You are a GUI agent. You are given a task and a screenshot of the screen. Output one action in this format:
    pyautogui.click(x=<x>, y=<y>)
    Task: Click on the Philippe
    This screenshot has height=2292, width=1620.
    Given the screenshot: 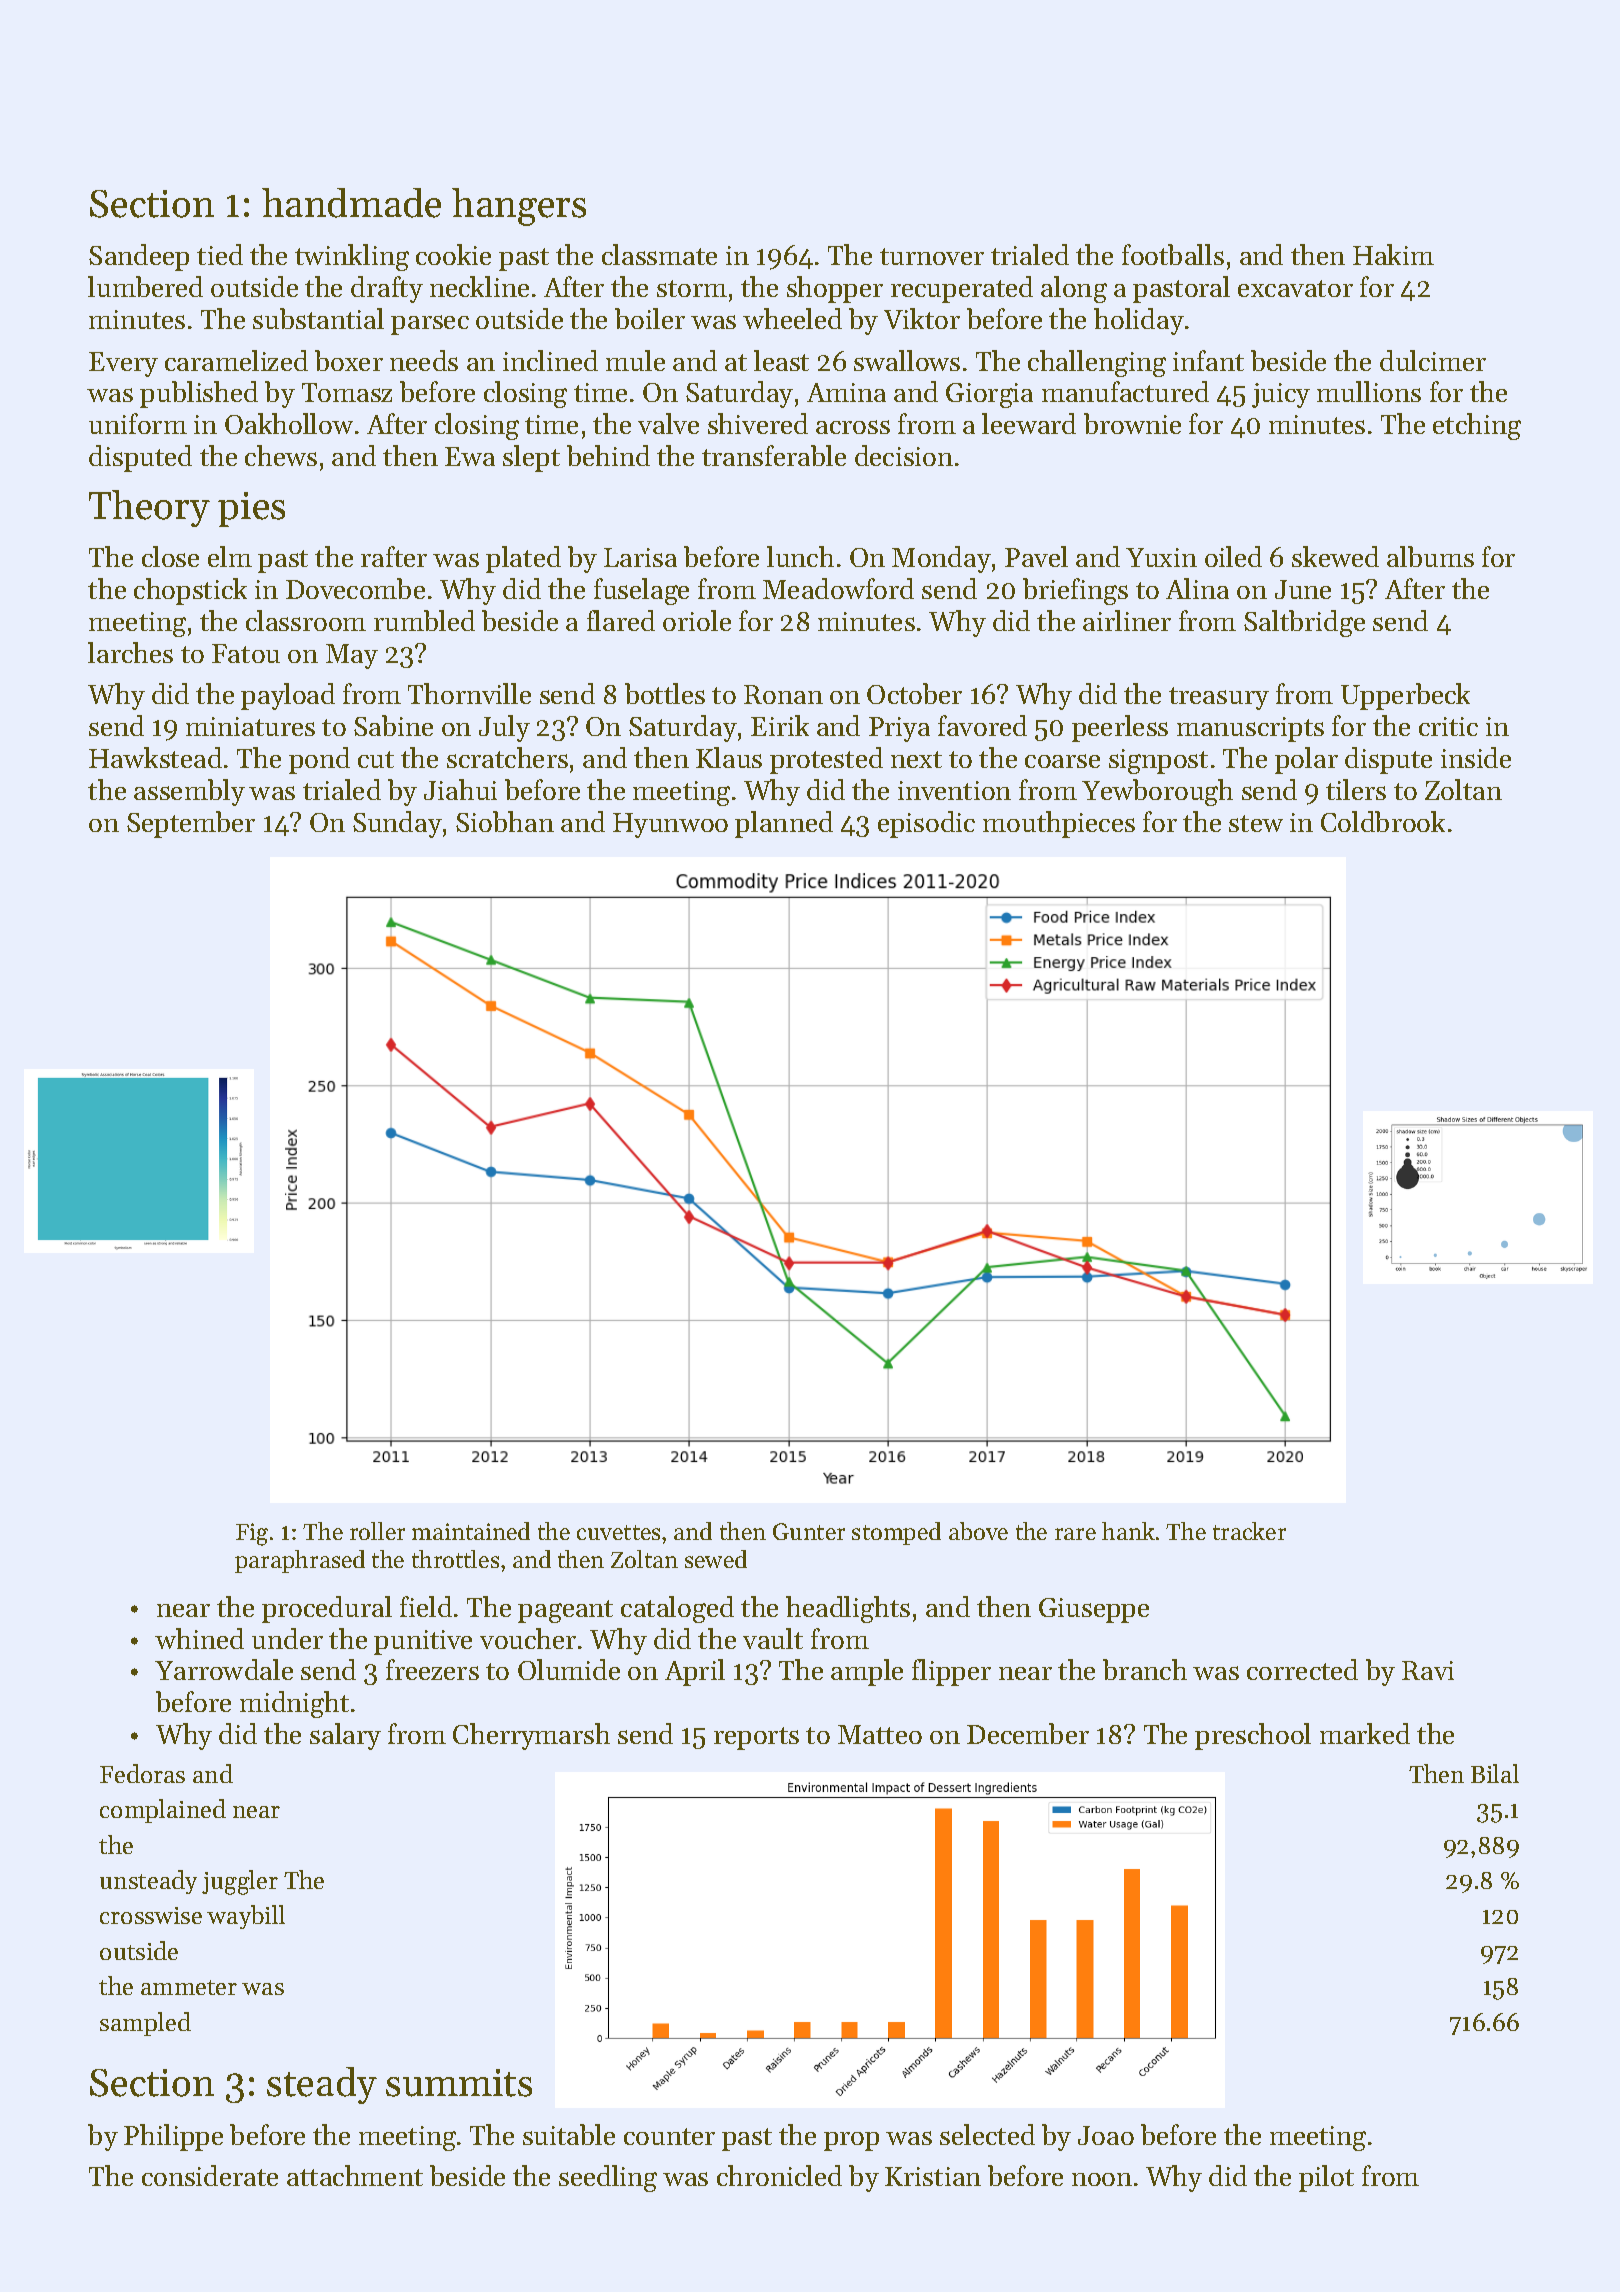 What is the action you would take?
    pyautogui.click(x=173, y=2137)
